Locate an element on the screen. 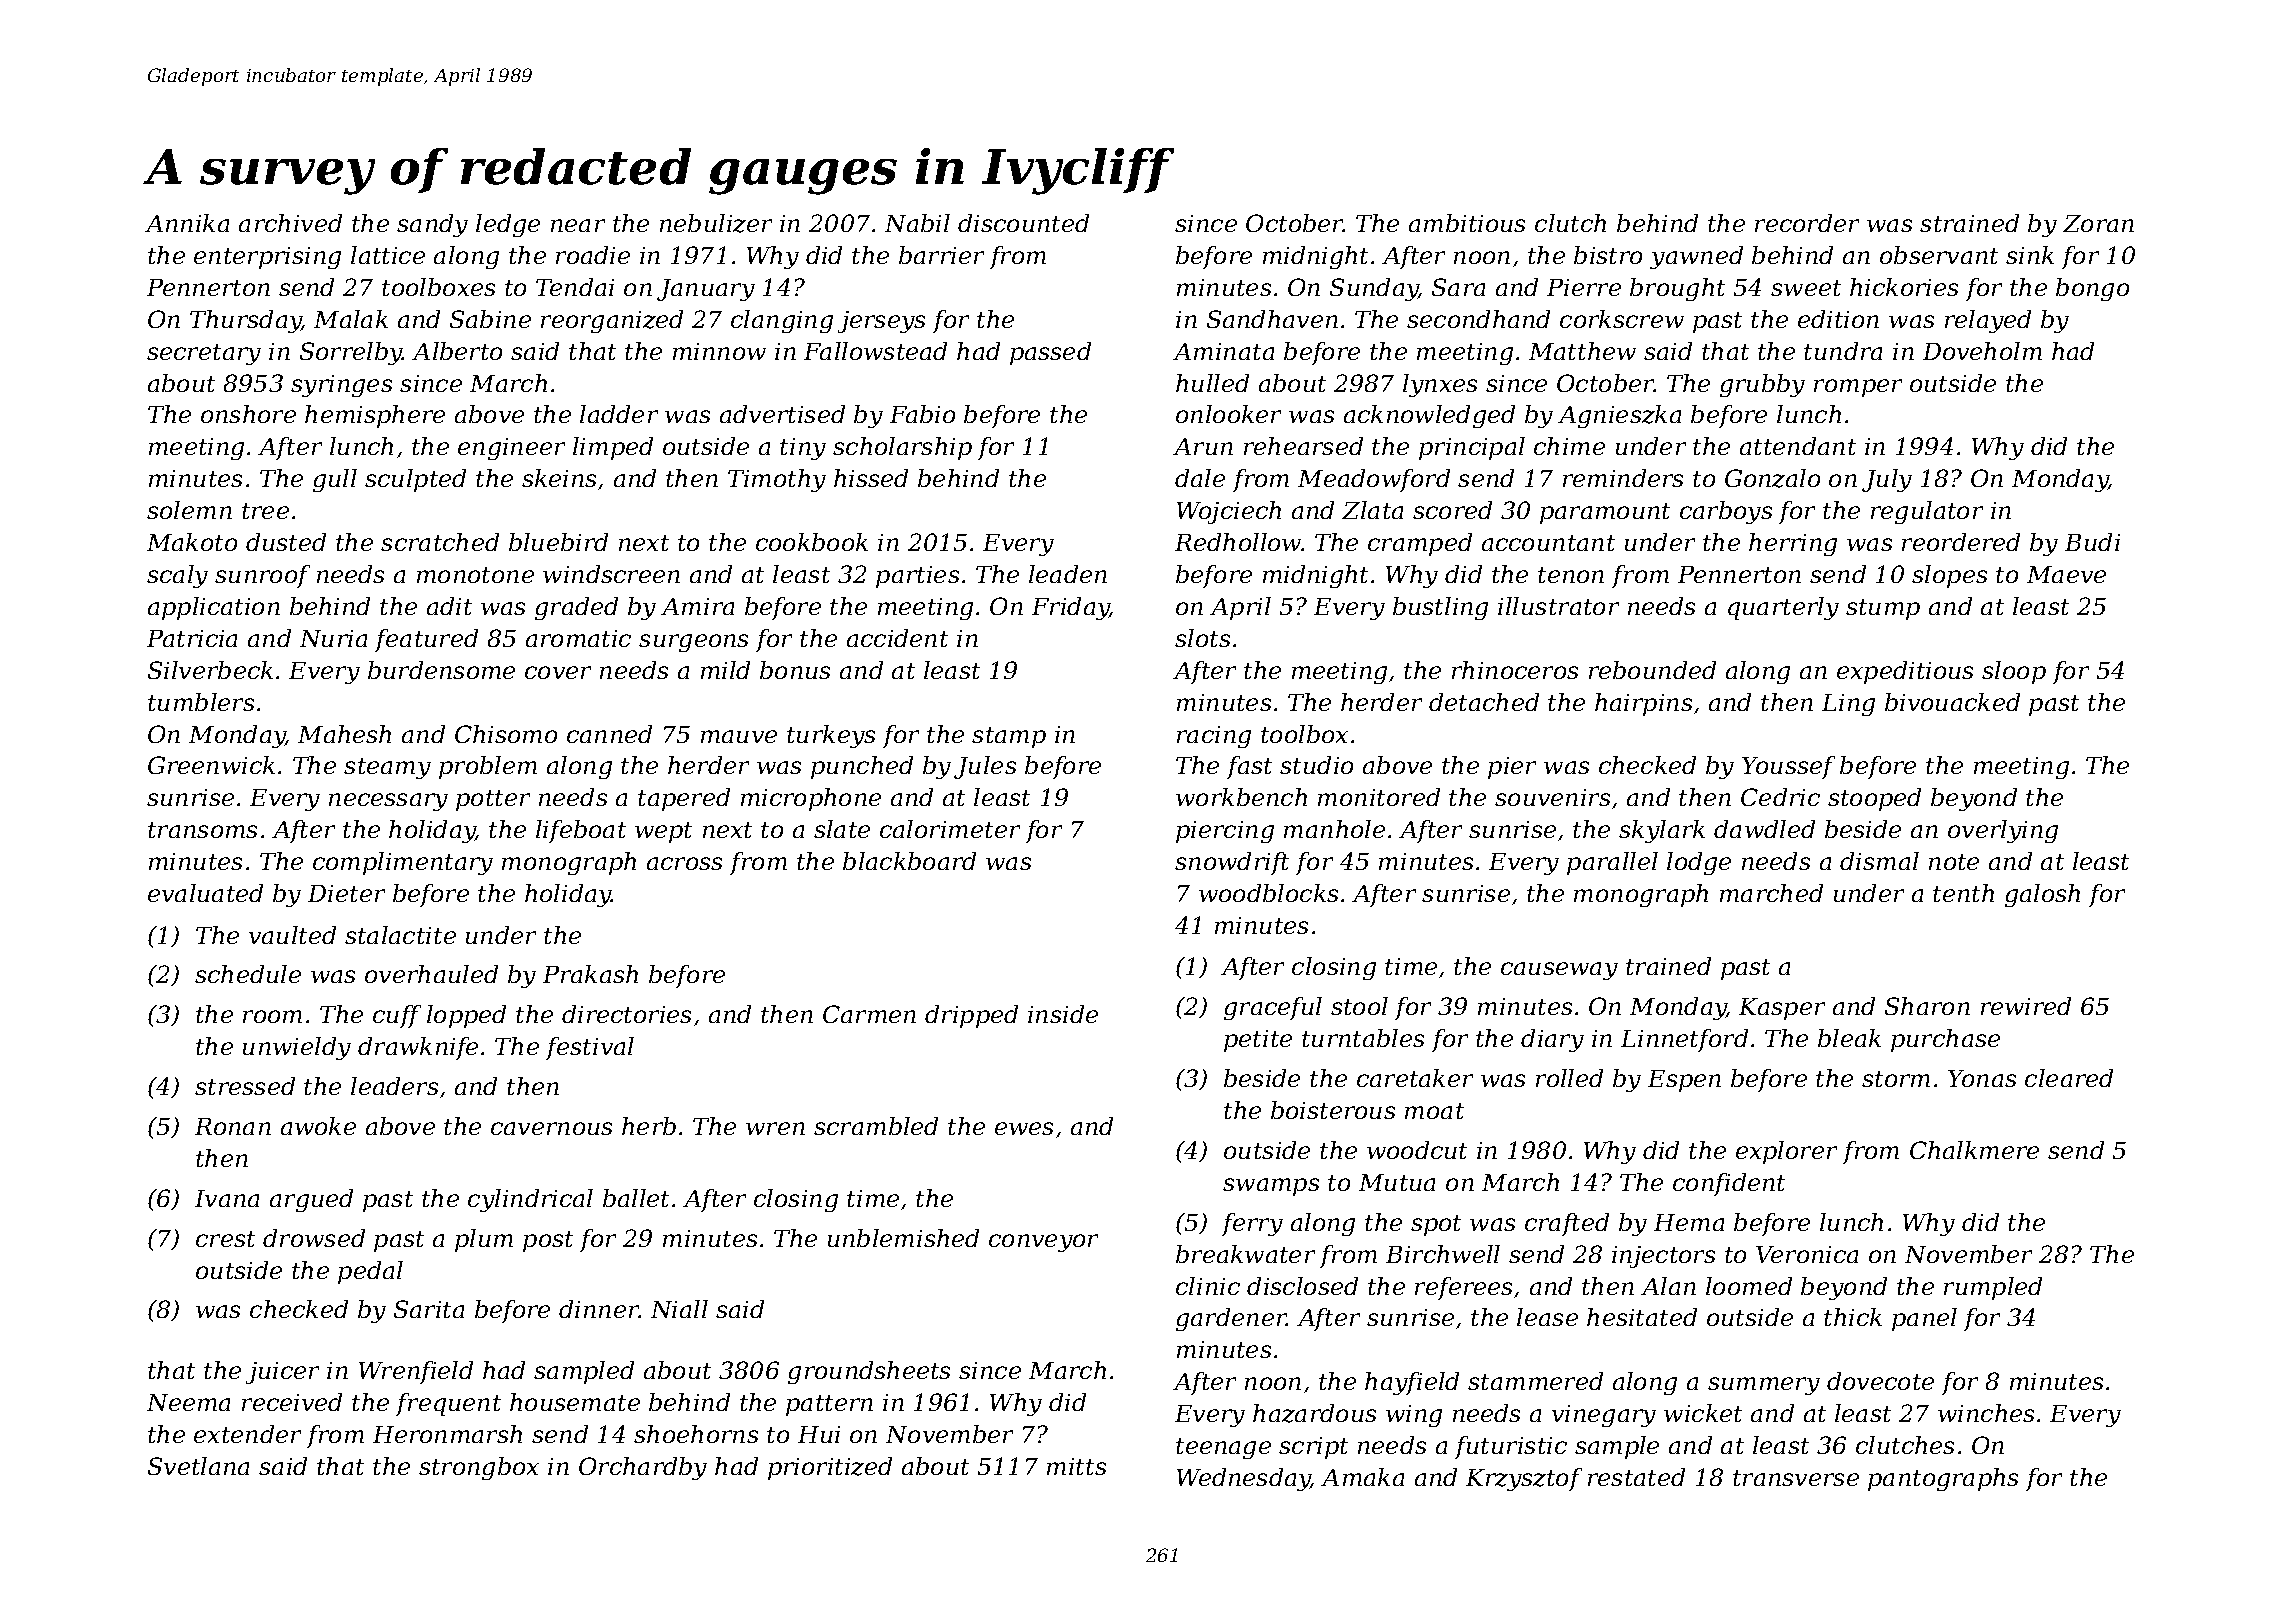 The image size is (2292, 1620). strongbox is located at coordinates (479, 1468).
